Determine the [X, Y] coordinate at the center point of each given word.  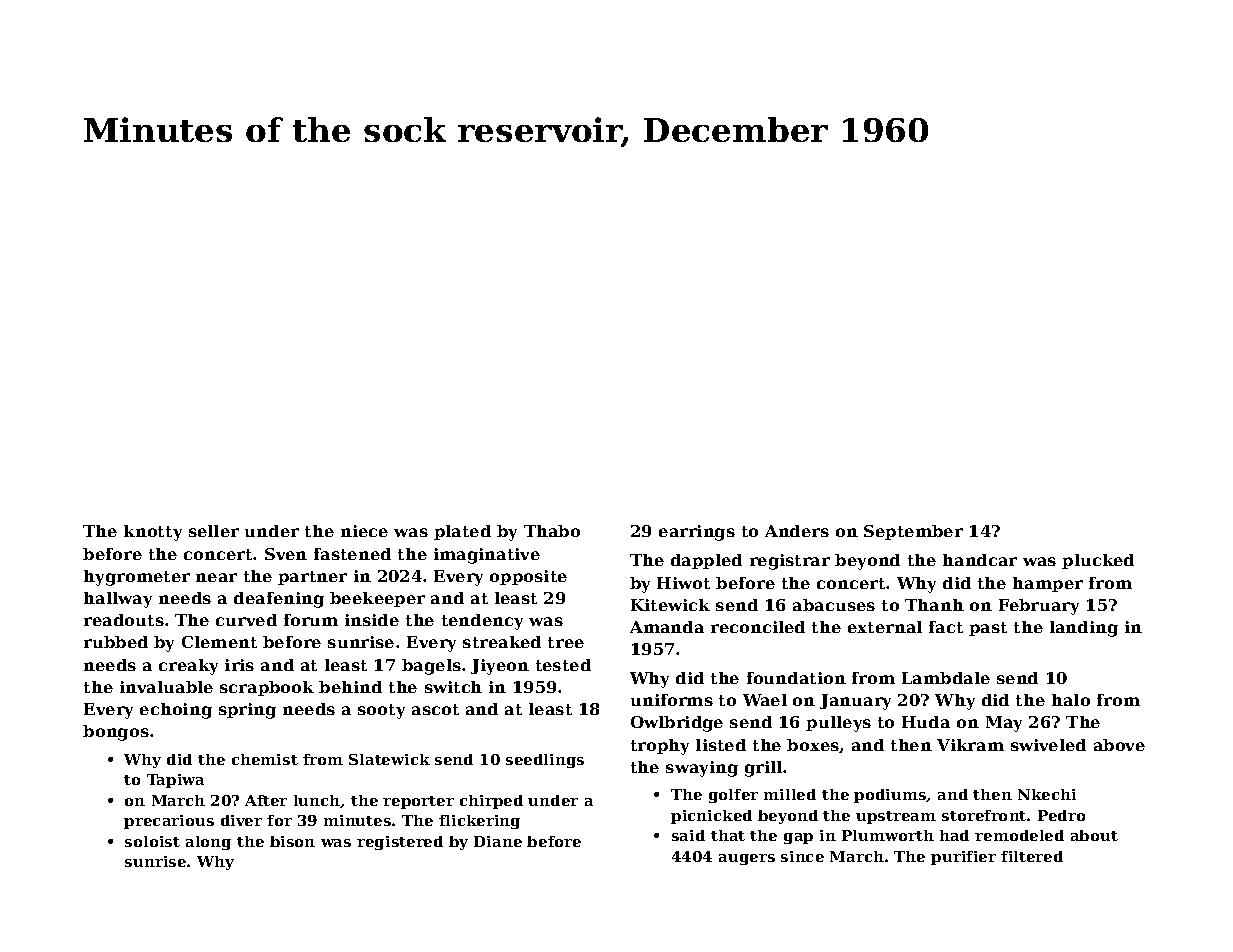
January [855, 702]
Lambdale [946, 678]
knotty [153, 533]
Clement [219, 642]
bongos [116, 733]
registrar [790, 562]
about [1094, 835]
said [688, 835]
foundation [796, 678]
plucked [1098, 561]
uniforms [672, 700]
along [208, 843]
